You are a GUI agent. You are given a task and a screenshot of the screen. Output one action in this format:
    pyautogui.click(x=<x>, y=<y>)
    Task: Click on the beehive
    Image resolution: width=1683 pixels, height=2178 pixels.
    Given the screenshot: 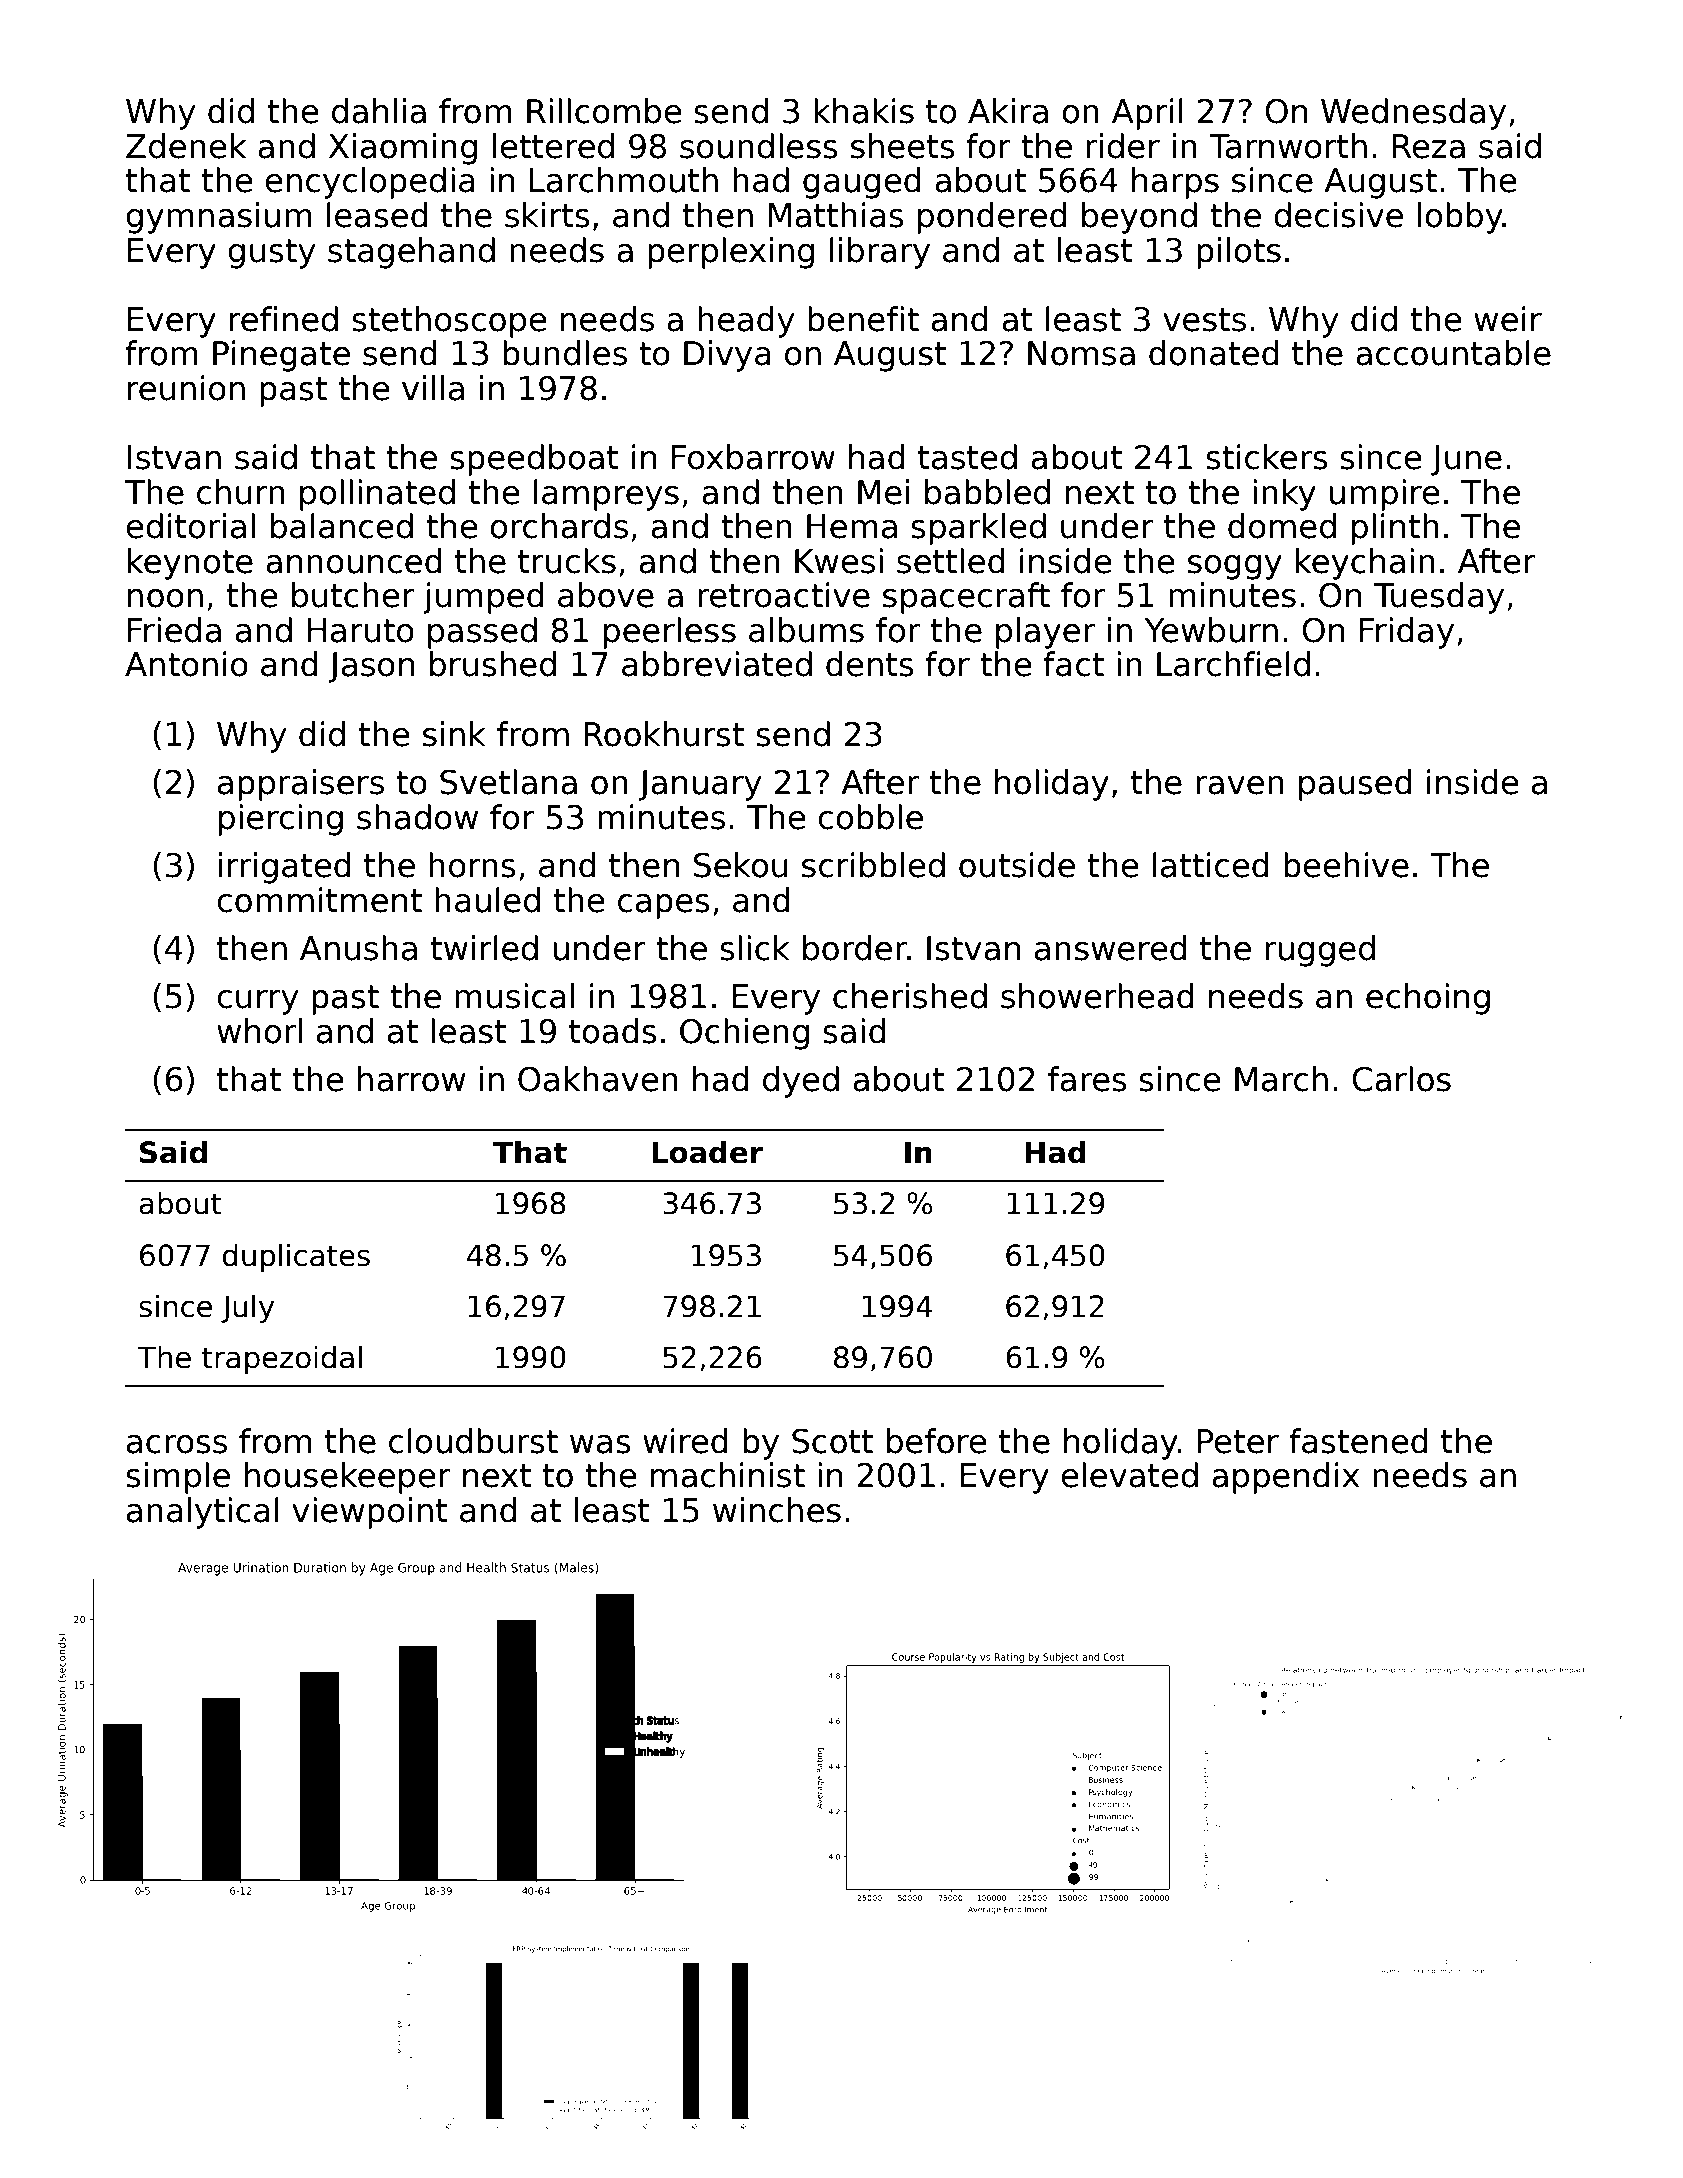 What is the action you would take?
    pyautogui.click(x=1346, y=865)
